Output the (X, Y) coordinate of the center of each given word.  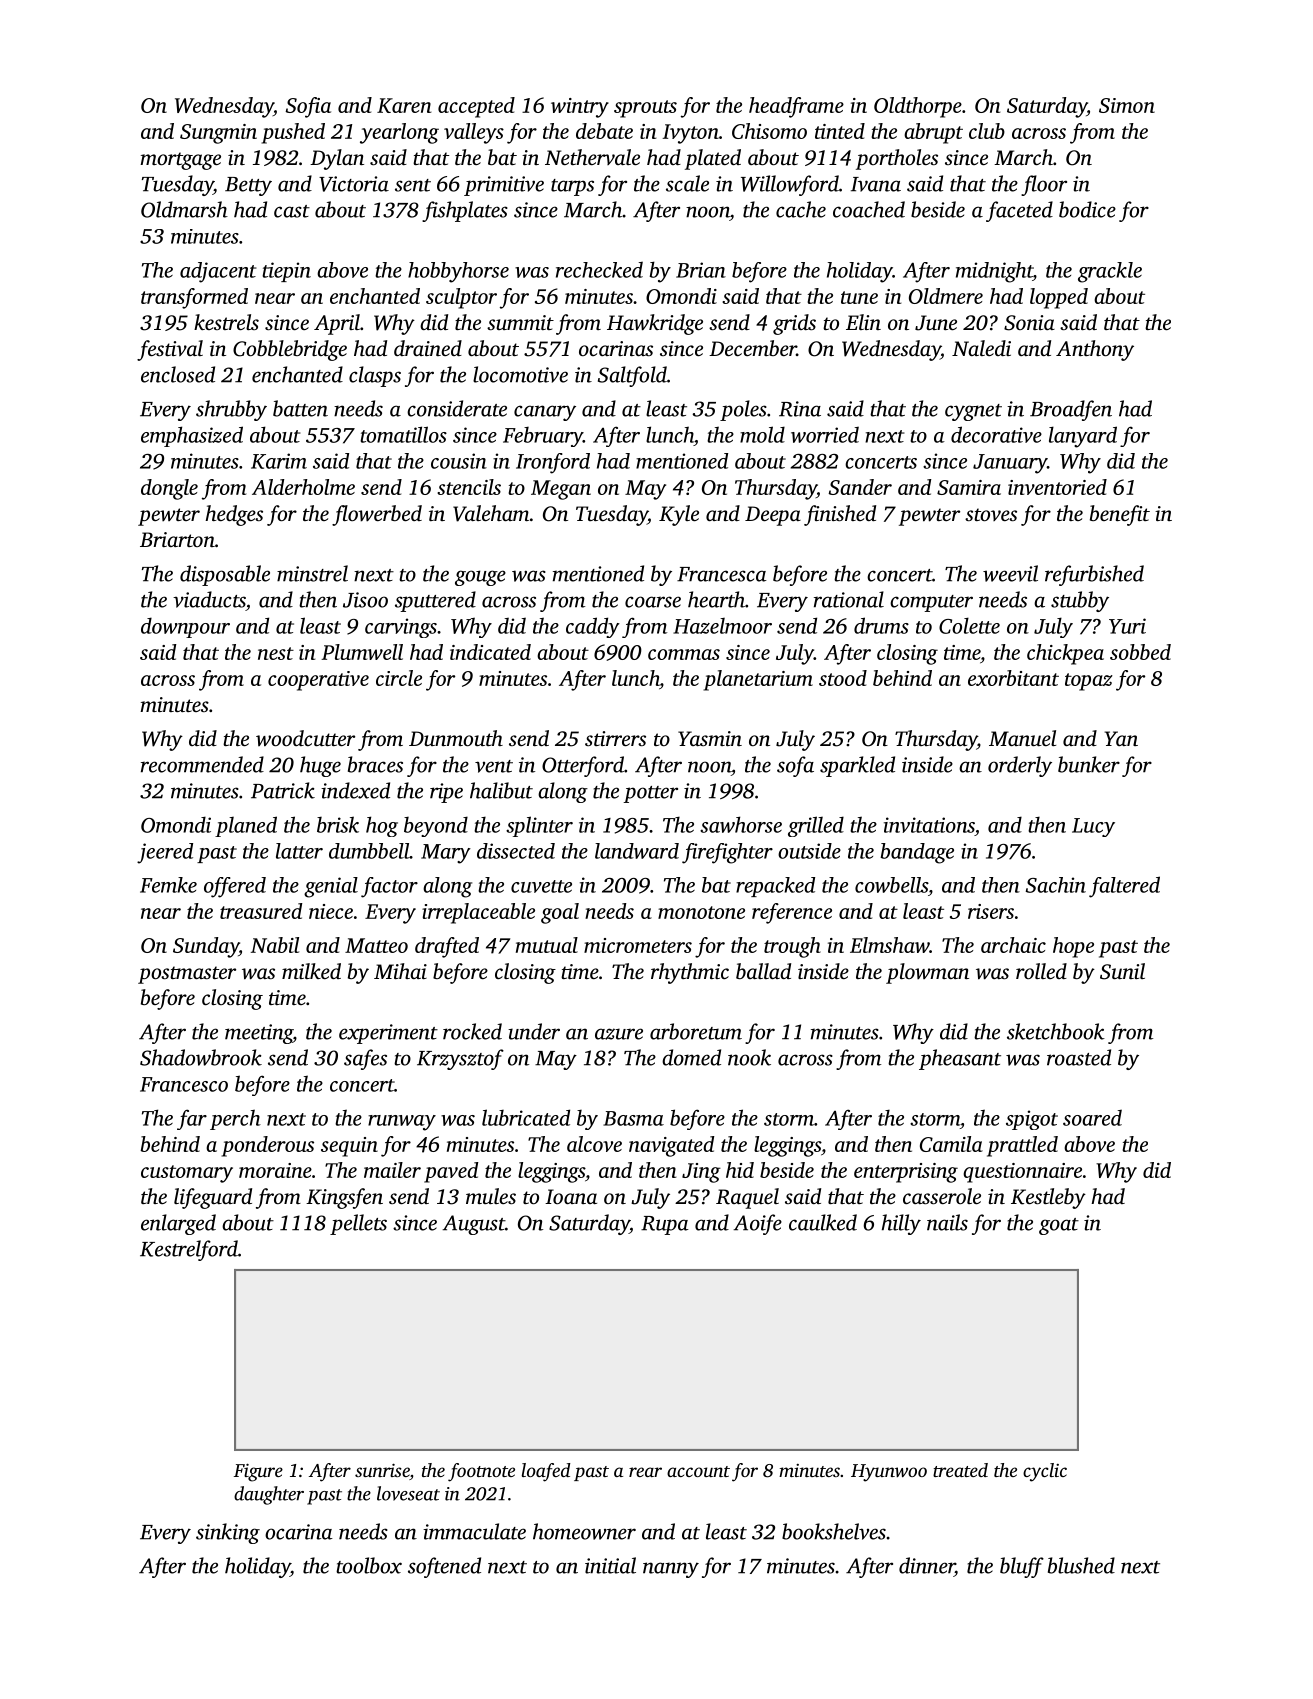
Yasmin (710, 738)
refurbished (1094, 575)
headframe (796, 107)
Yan (1121, 738)
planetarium (758, 680)
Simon (1127, 105)
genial (331, 887)
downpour (185, 627)
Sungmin (218, 134)
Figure (258, 1472)
